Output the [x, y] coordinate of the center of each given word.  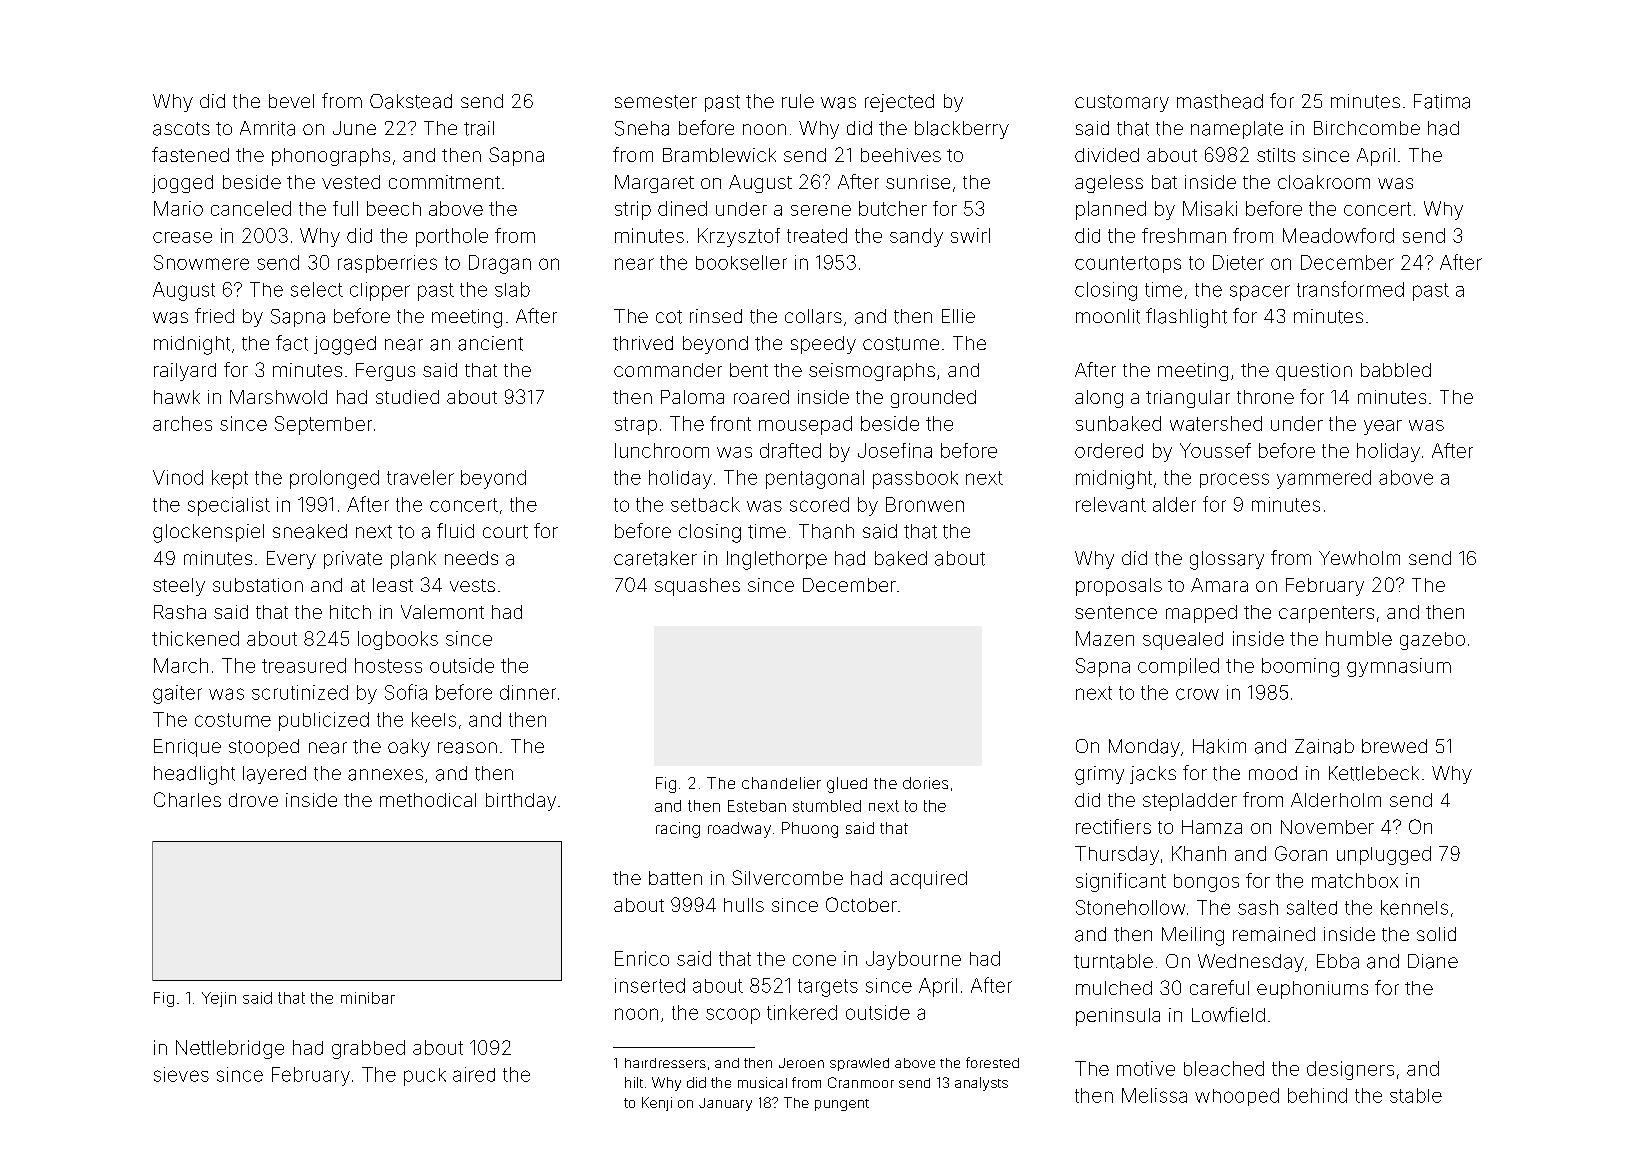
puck [425, 1077]
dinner [528, 692]
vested [351, 182]
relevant [1111, 504]
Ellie [958, 316]
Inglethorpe [777, 560]
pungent [842, 1105]
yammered [1324, 479]
